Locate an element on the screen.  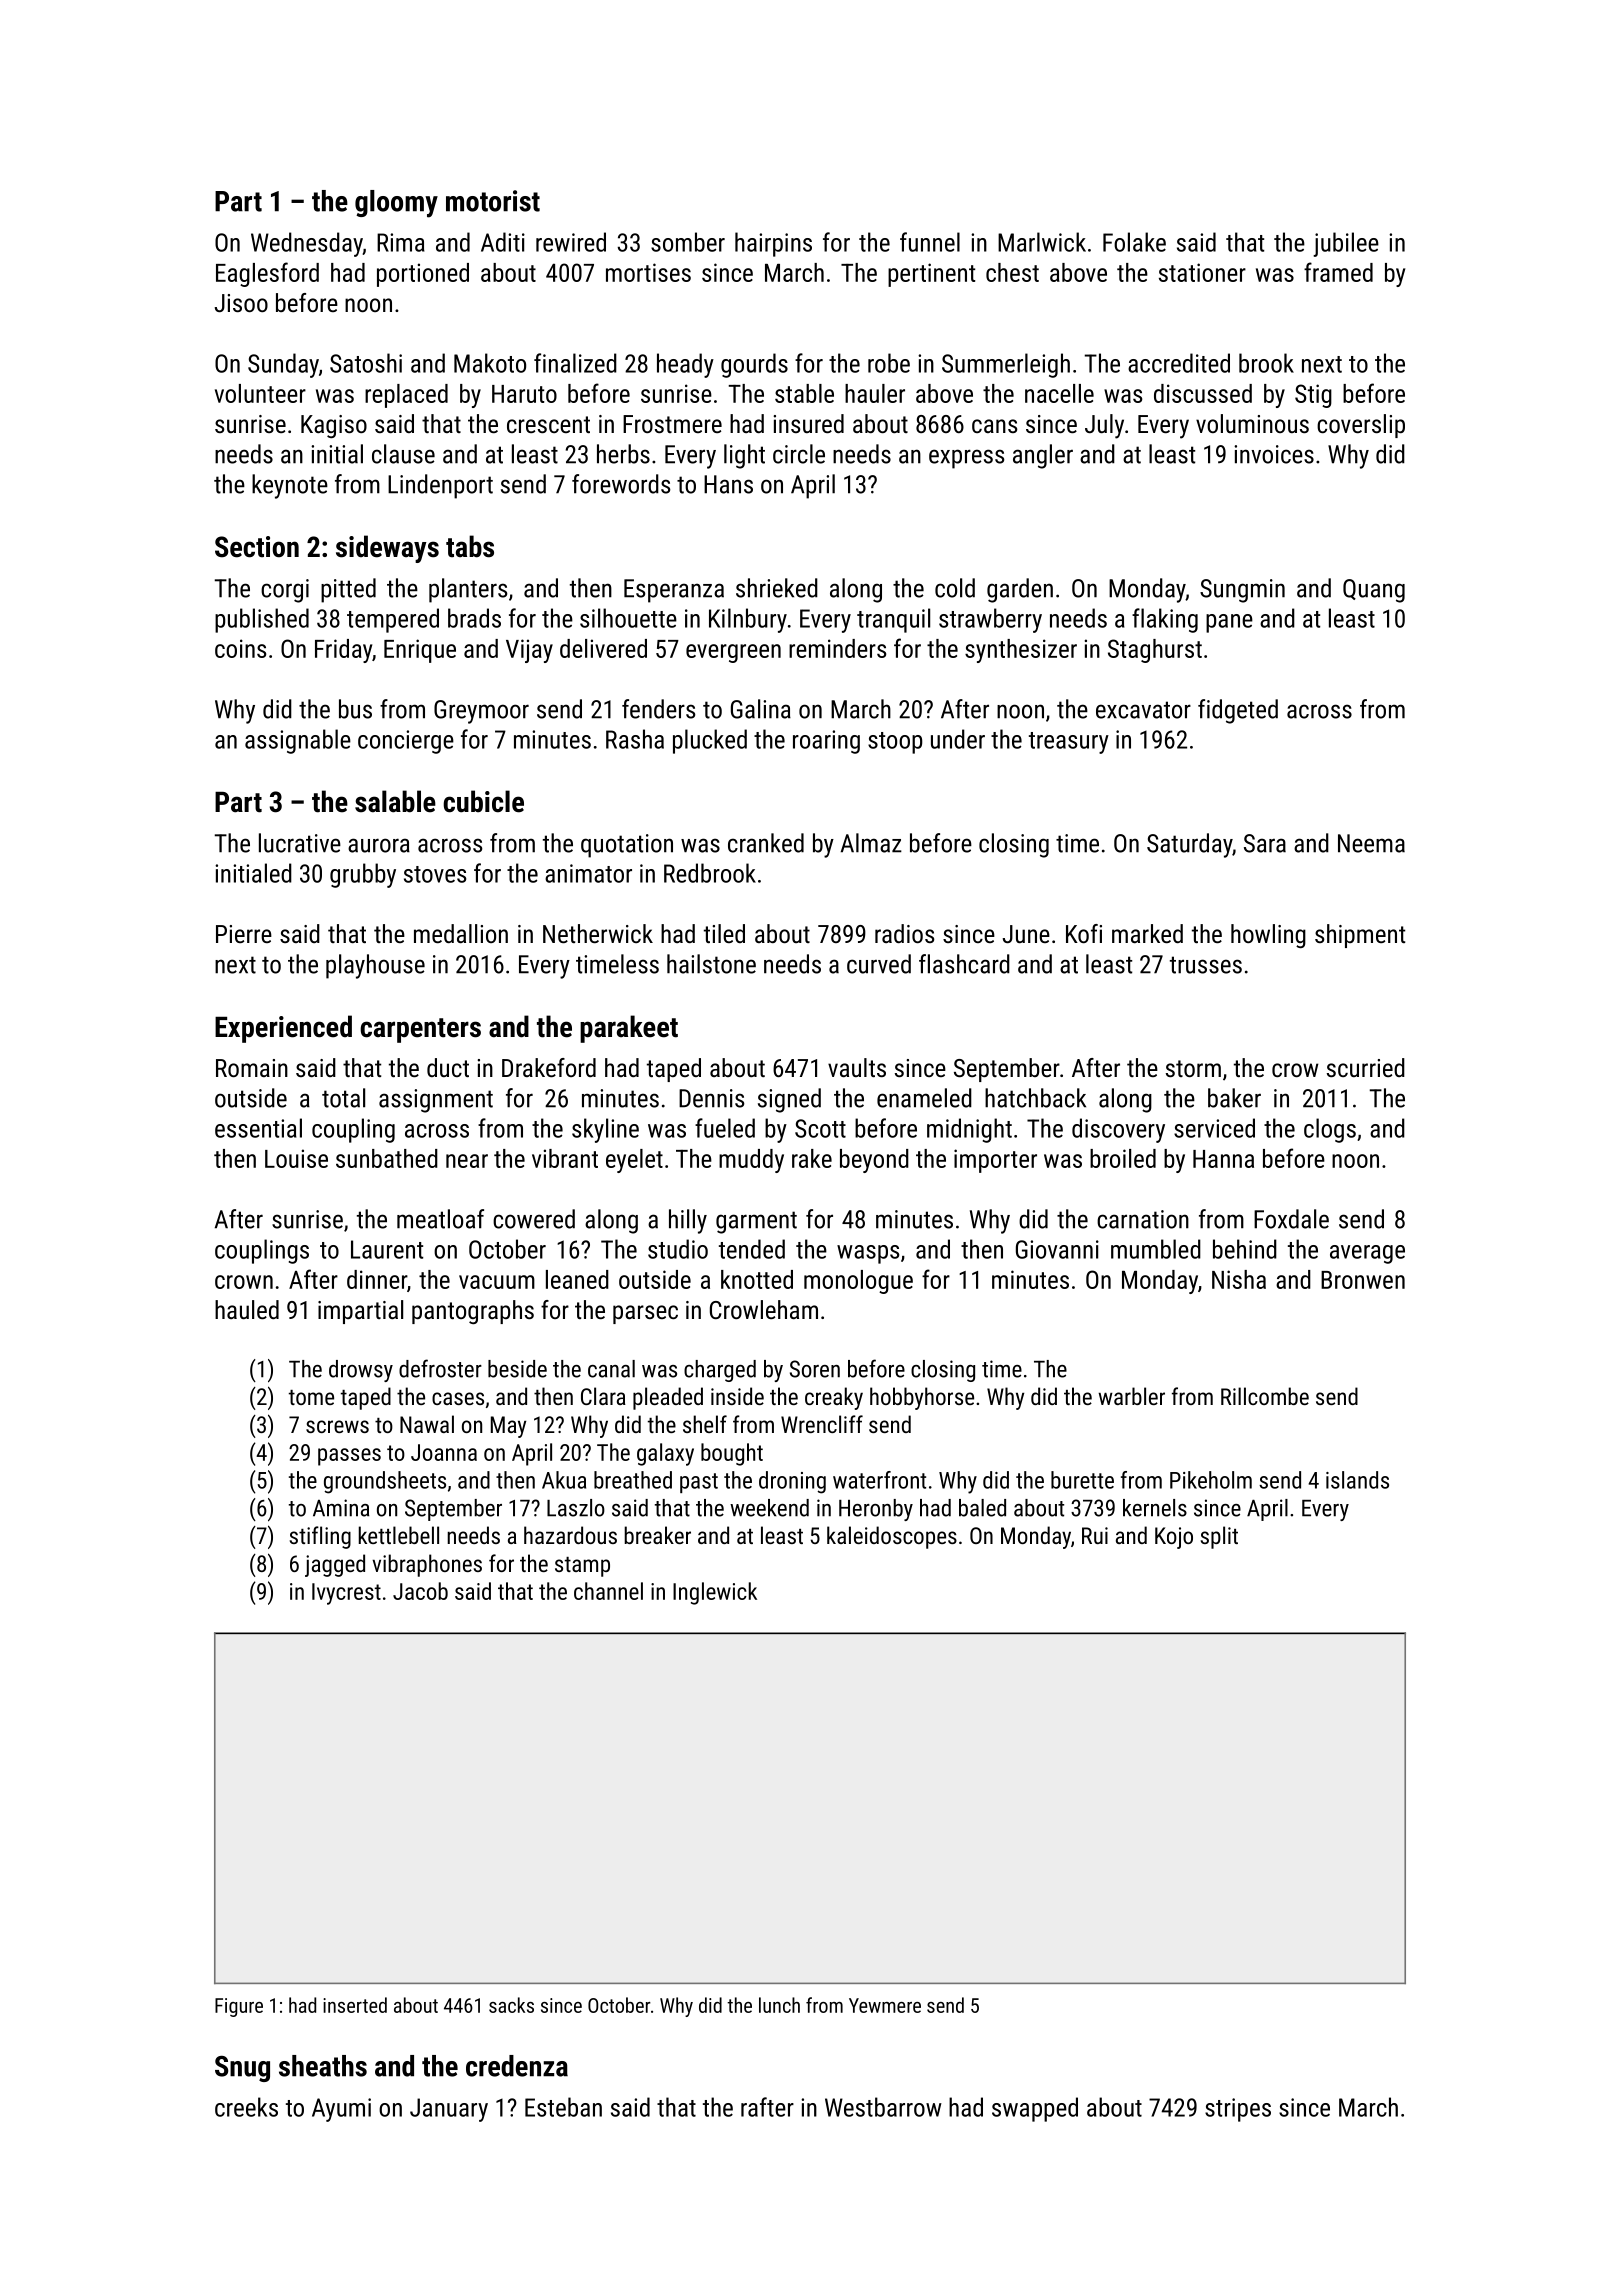
January is located at coordinates (449, 2110).
